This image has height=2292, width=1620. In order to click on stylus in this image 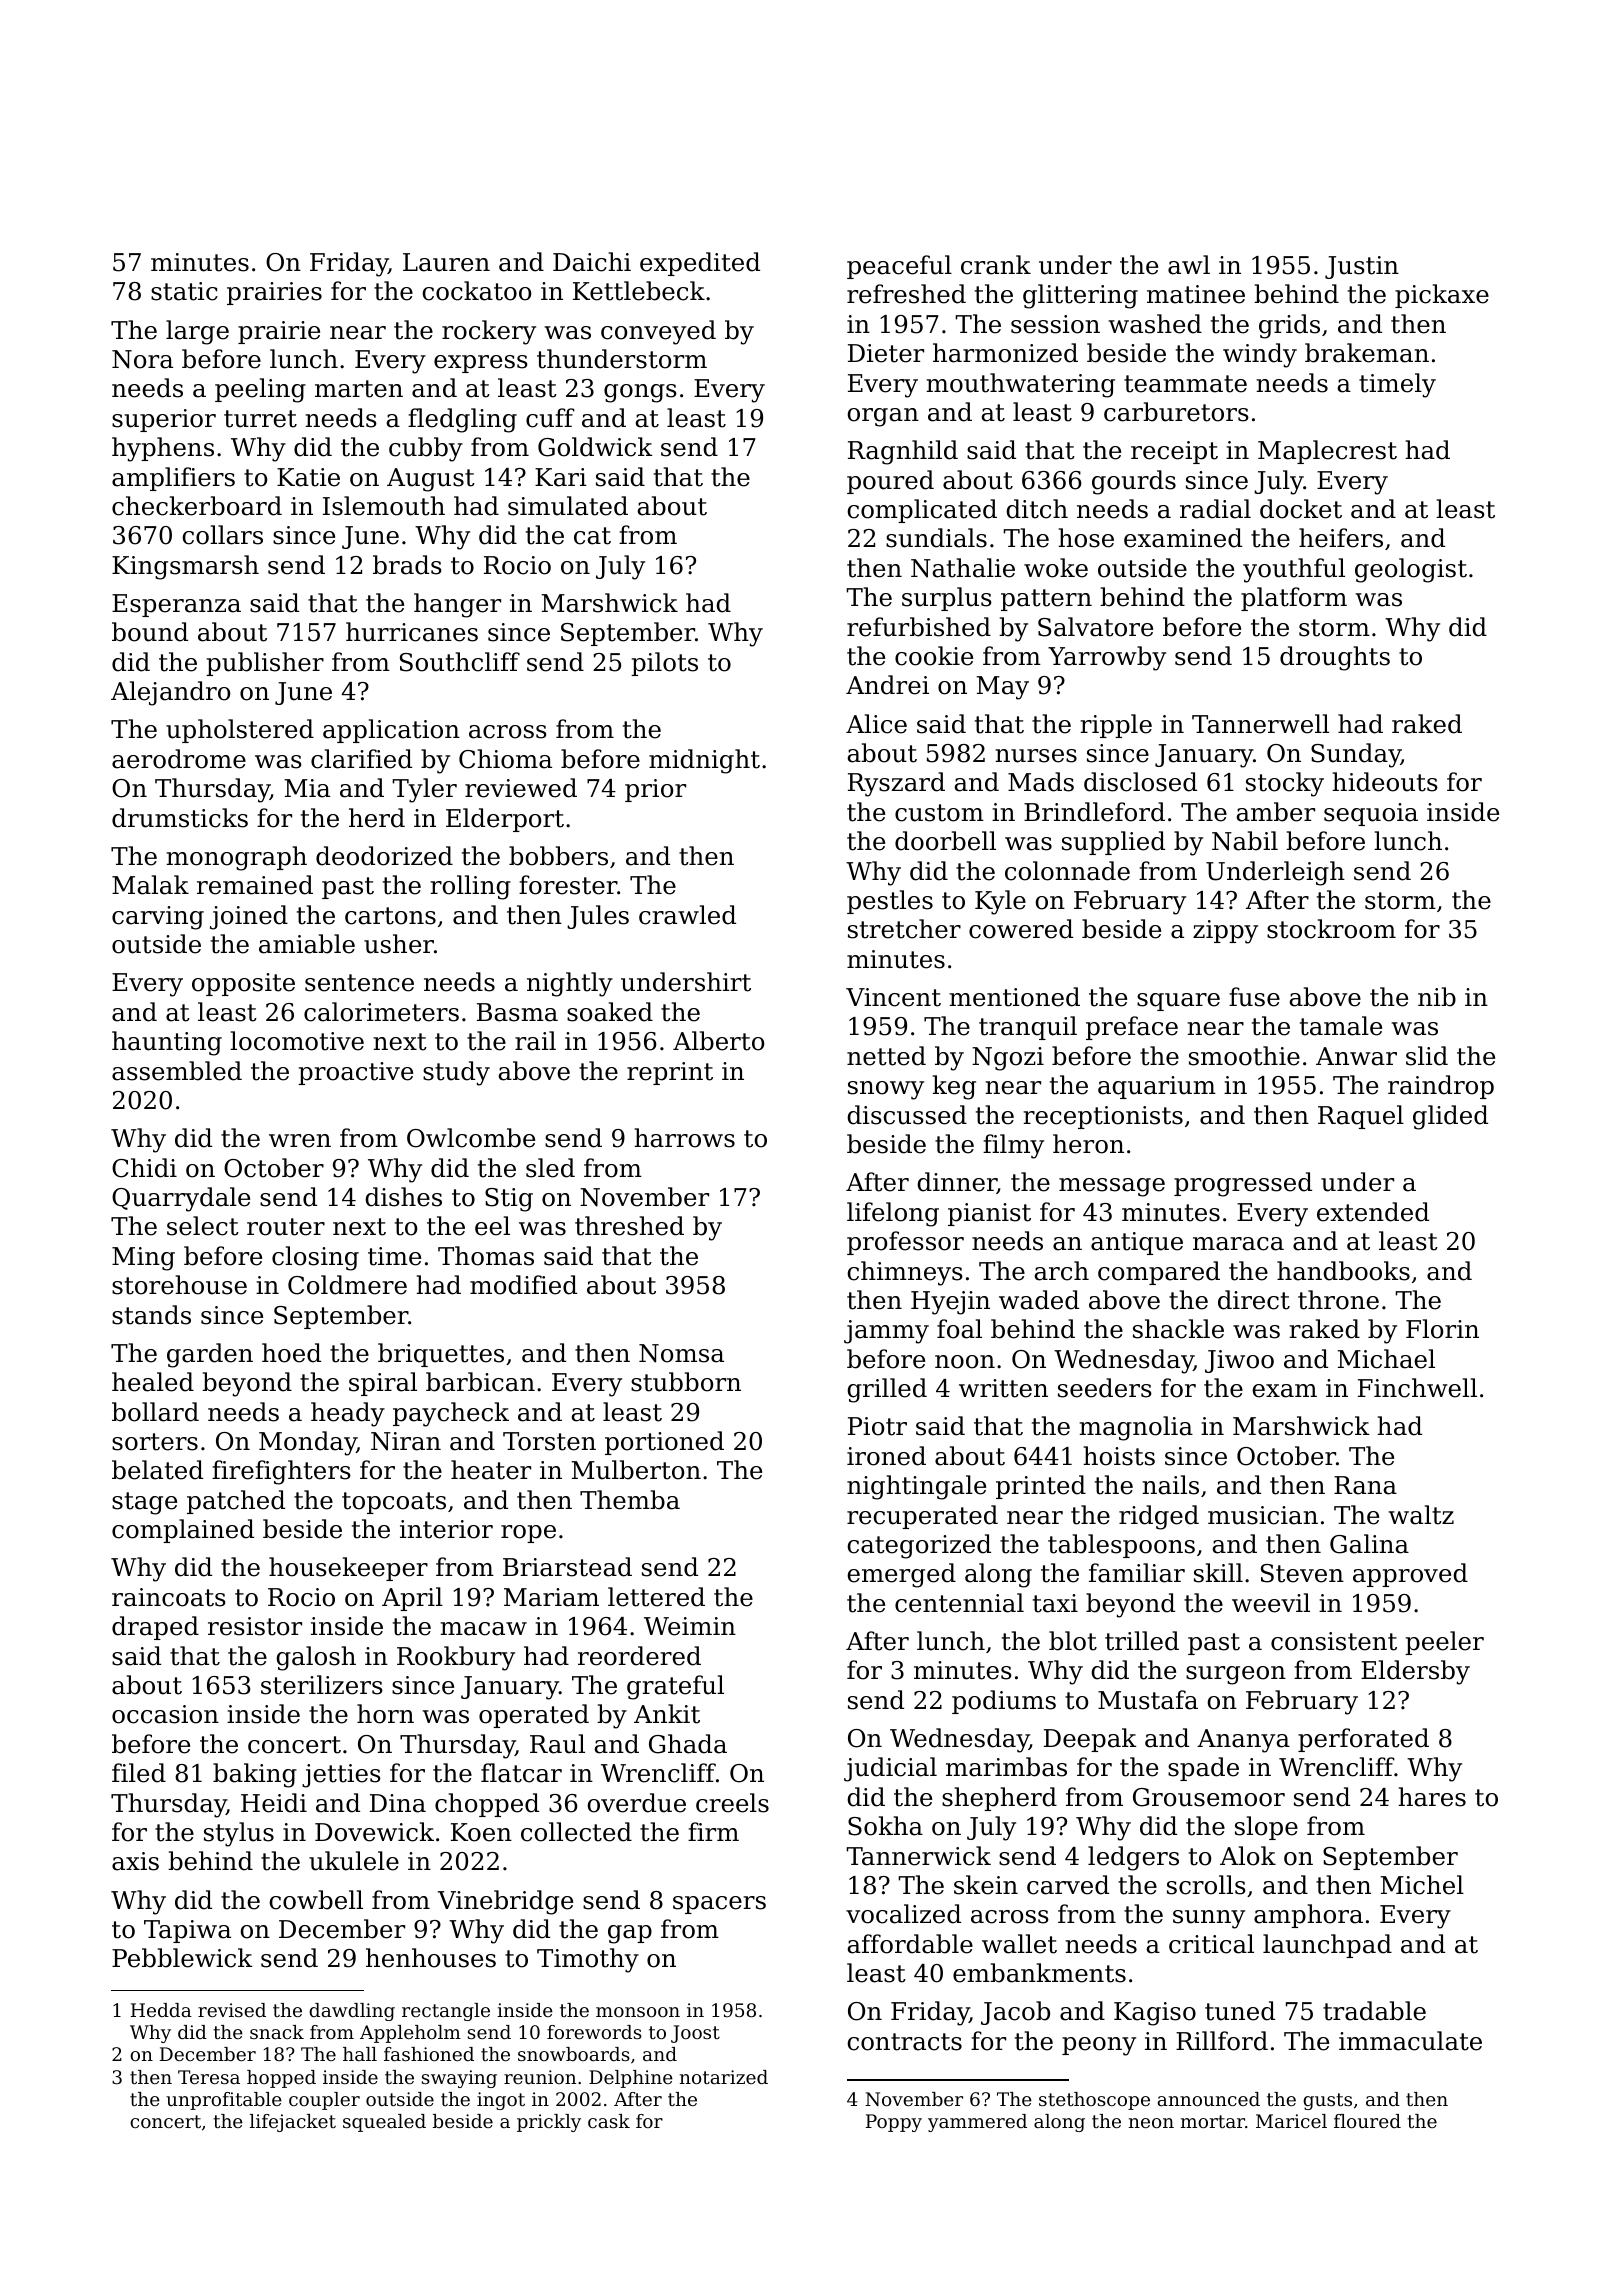, I will do `click(239, 1834)`.
